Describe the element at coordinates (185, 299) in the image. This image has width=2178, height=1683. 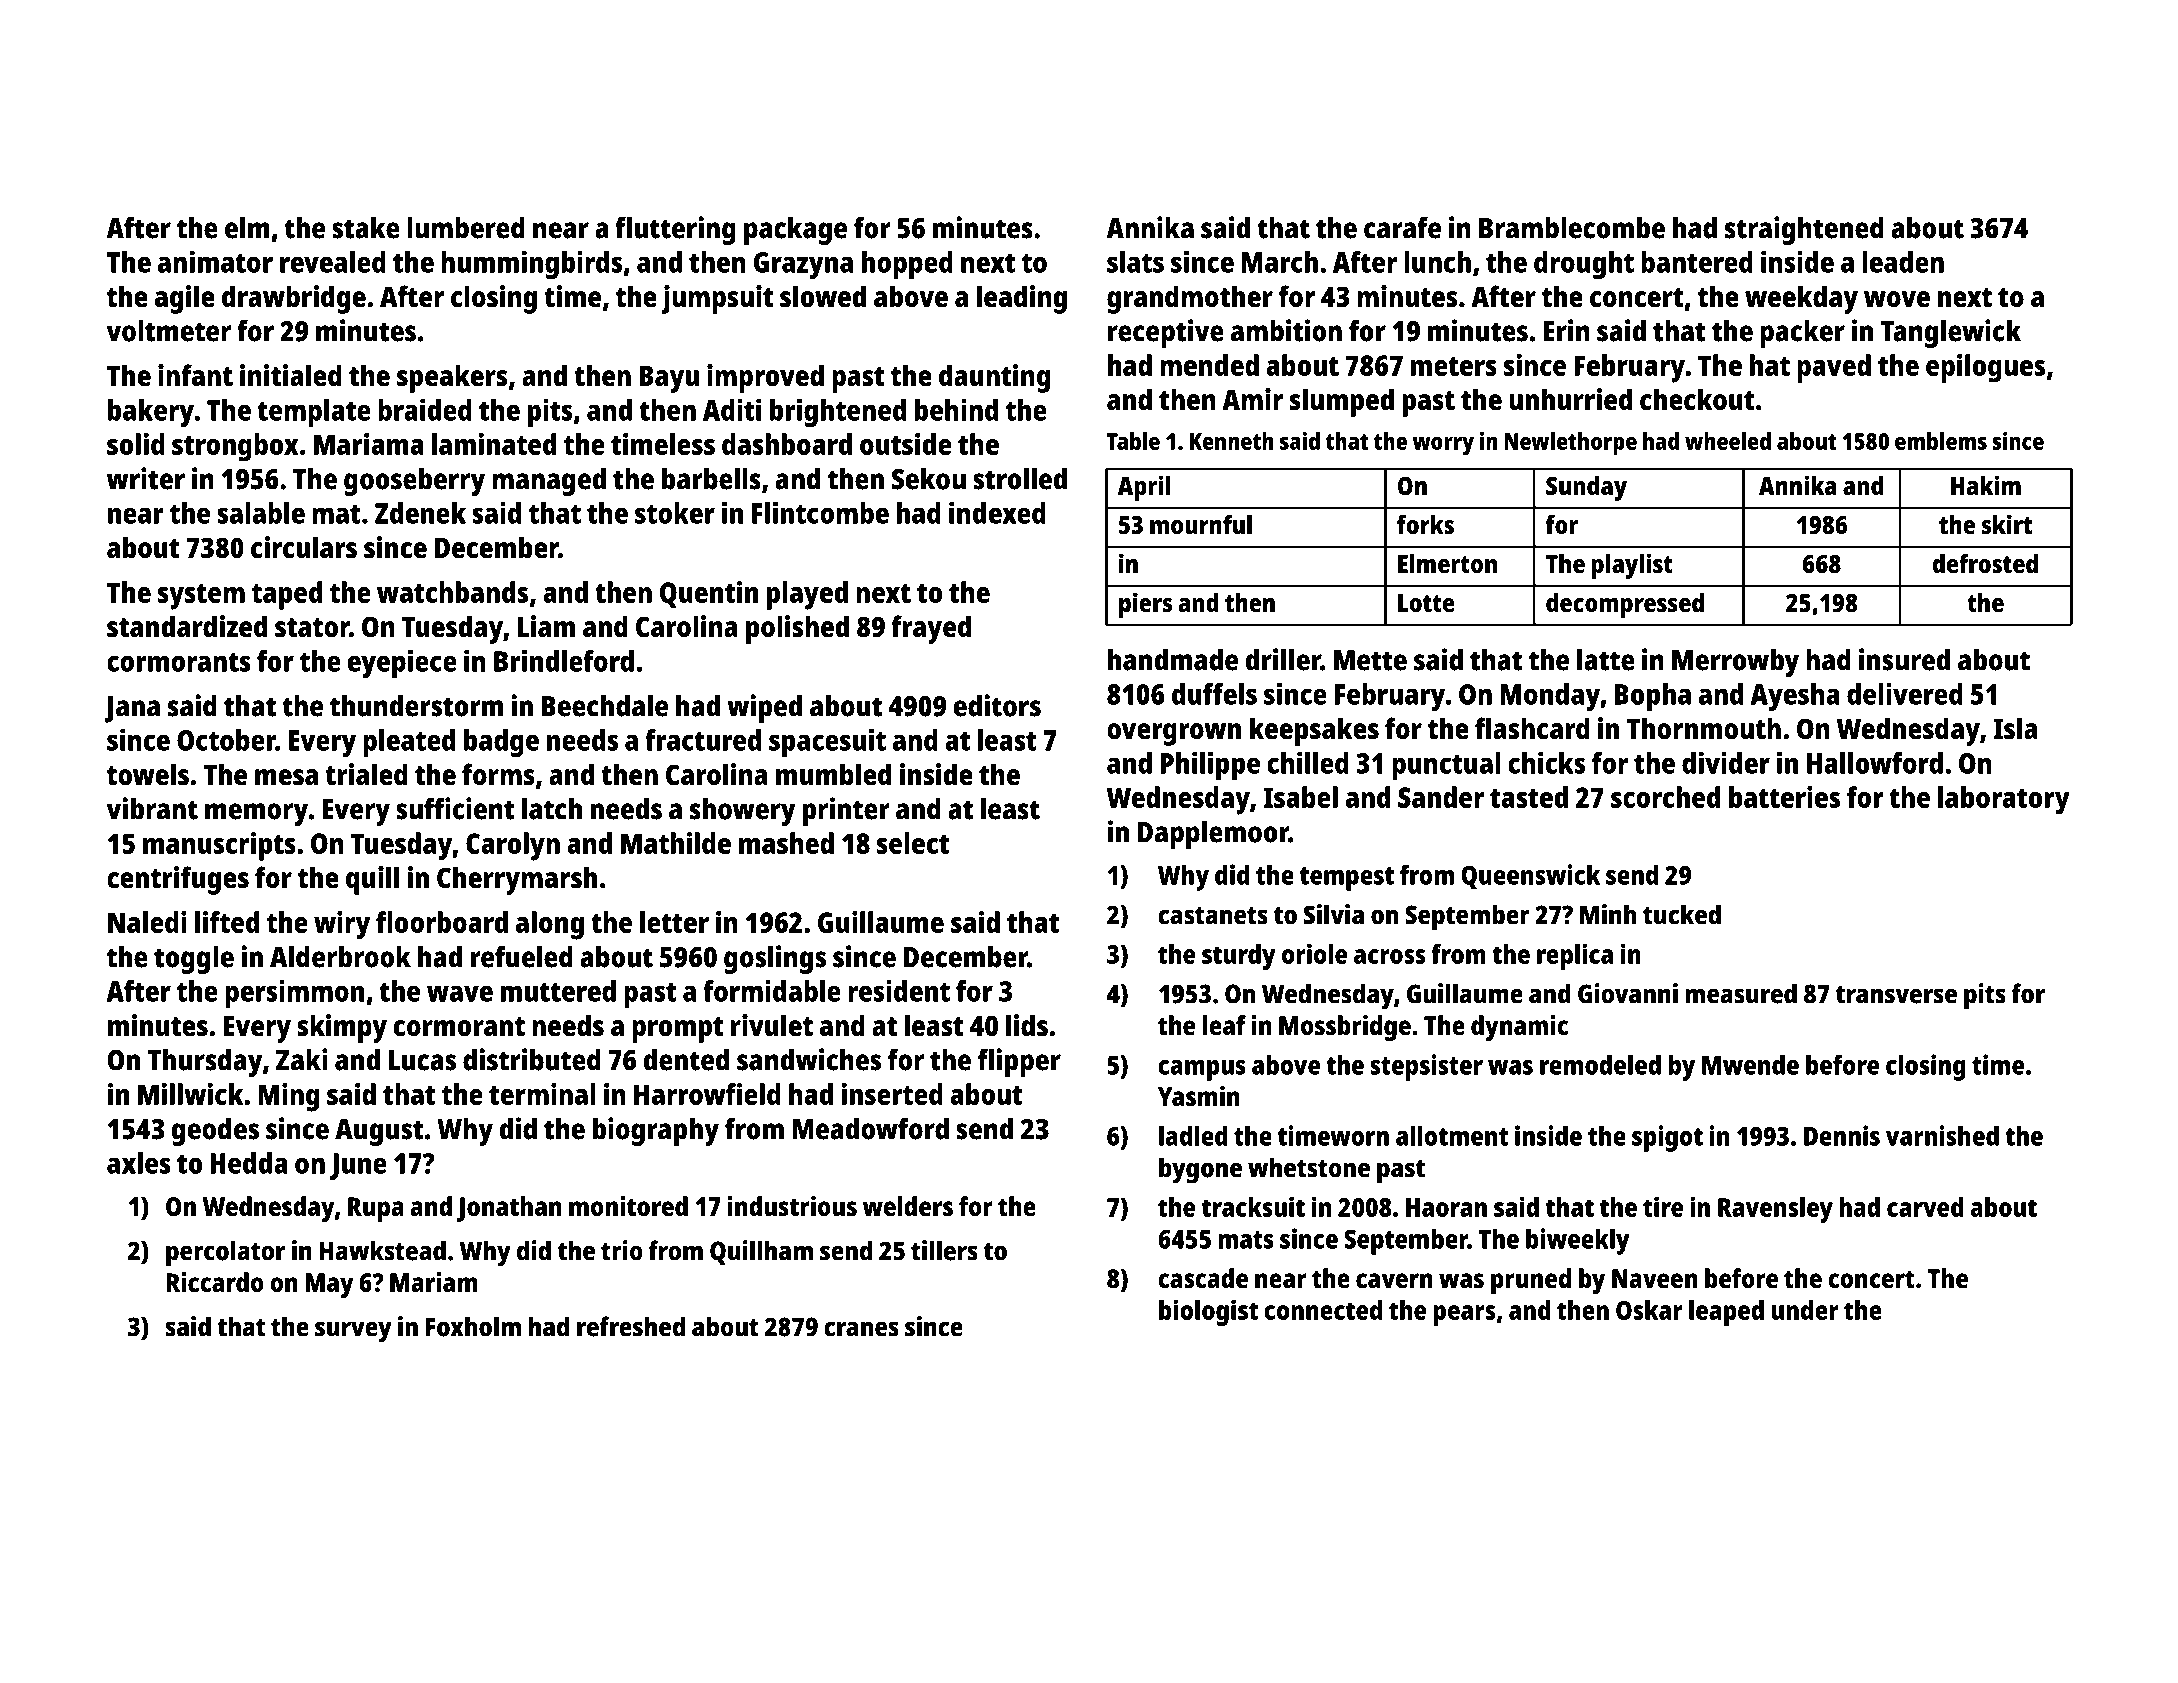
I see `agile` at that location.
